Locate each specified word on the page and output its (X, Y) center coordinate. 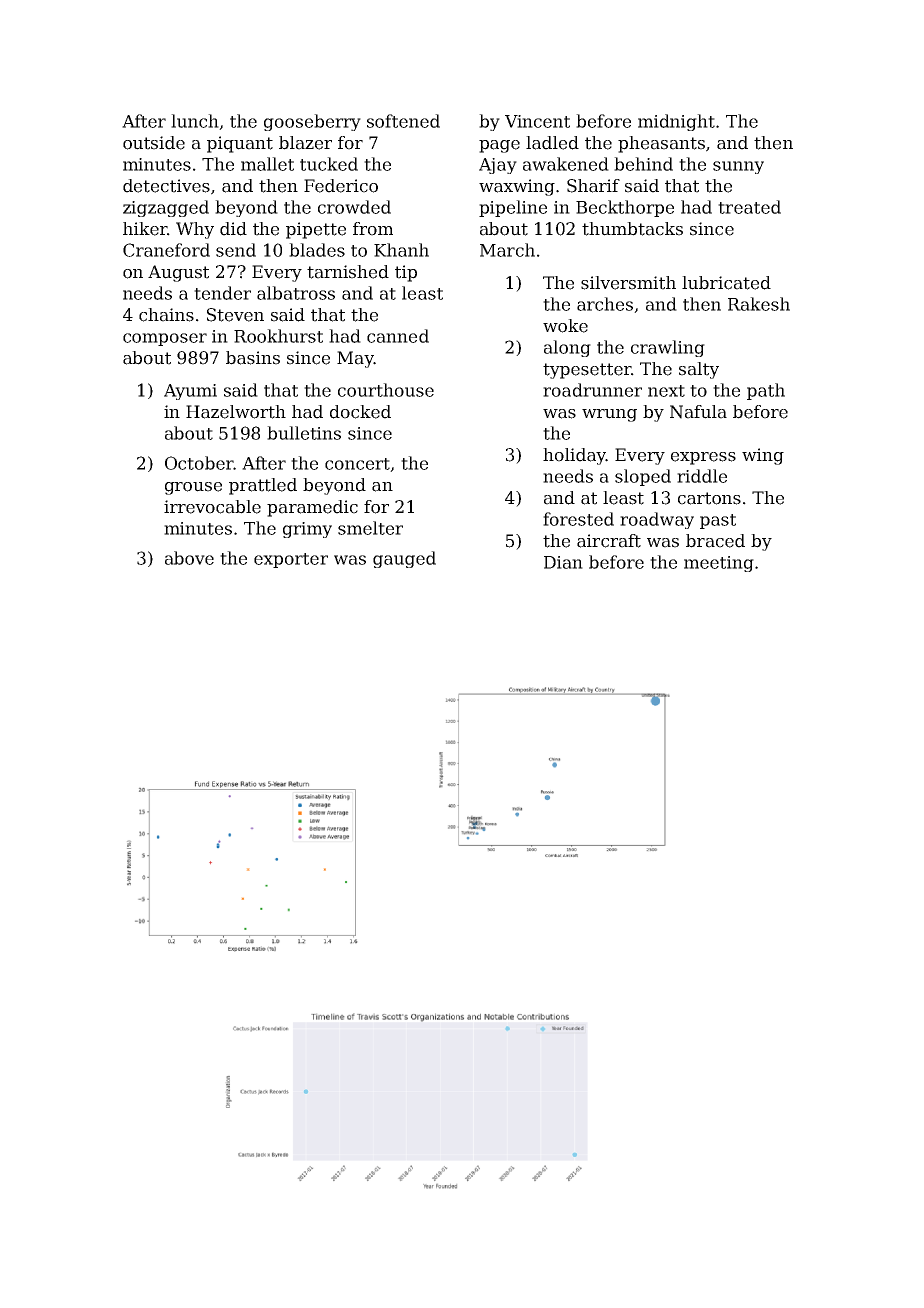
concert (358, 465)
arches (605, 304)
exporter (291, 560)
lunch (195, 121)
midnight (676, 122)
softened (403, 121)
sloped (643, 477)
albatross (296, 293)
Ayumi (190, 392)
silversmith (628, 283)
